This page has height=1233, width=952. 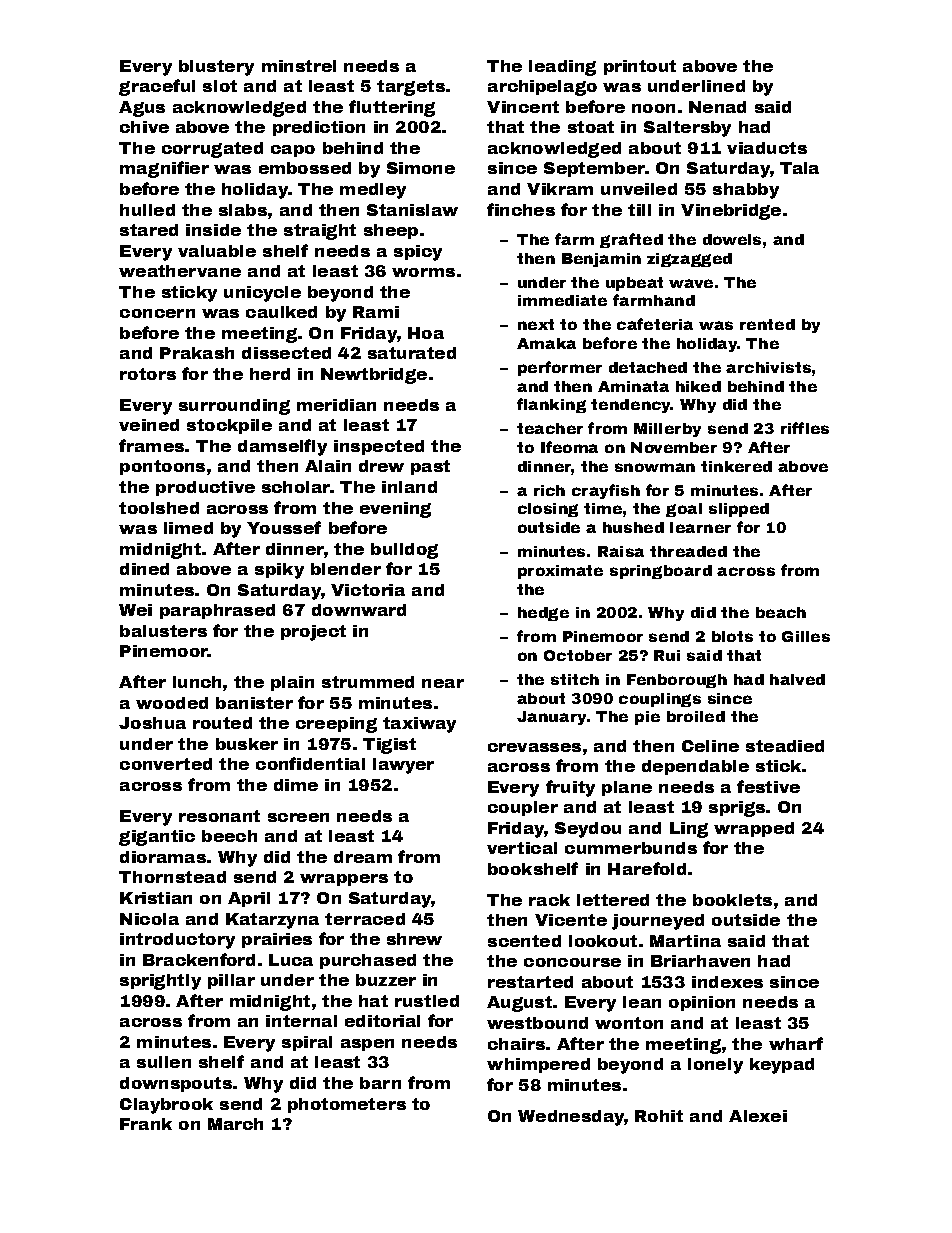 What do you see at coordinates (523, 107) in the page?
I see `Vincent` at bounding box center [523, 107].
